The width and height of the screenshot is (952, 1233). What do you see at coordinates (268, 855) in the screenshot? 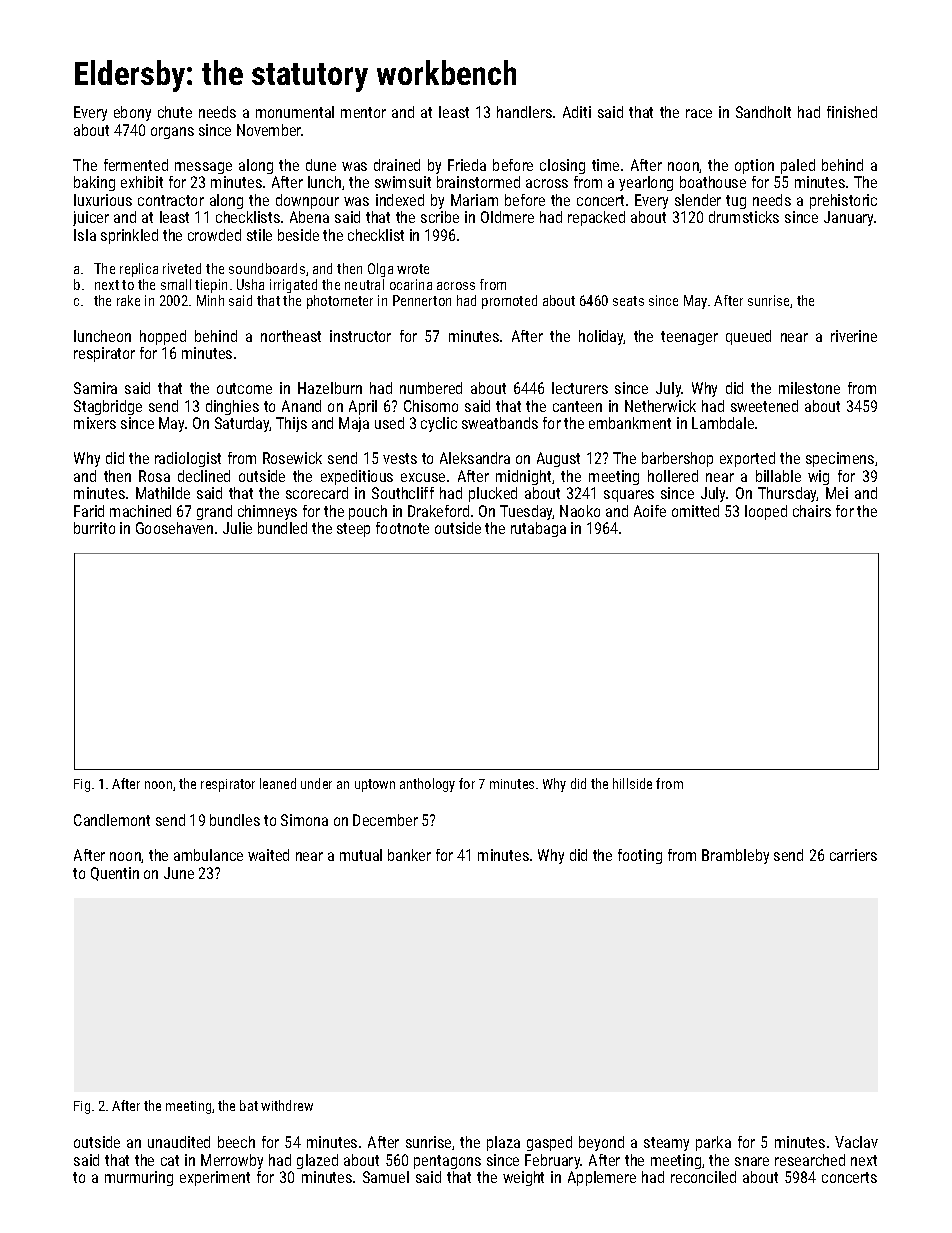
I see `waited` at bounding box center [268, 855].
